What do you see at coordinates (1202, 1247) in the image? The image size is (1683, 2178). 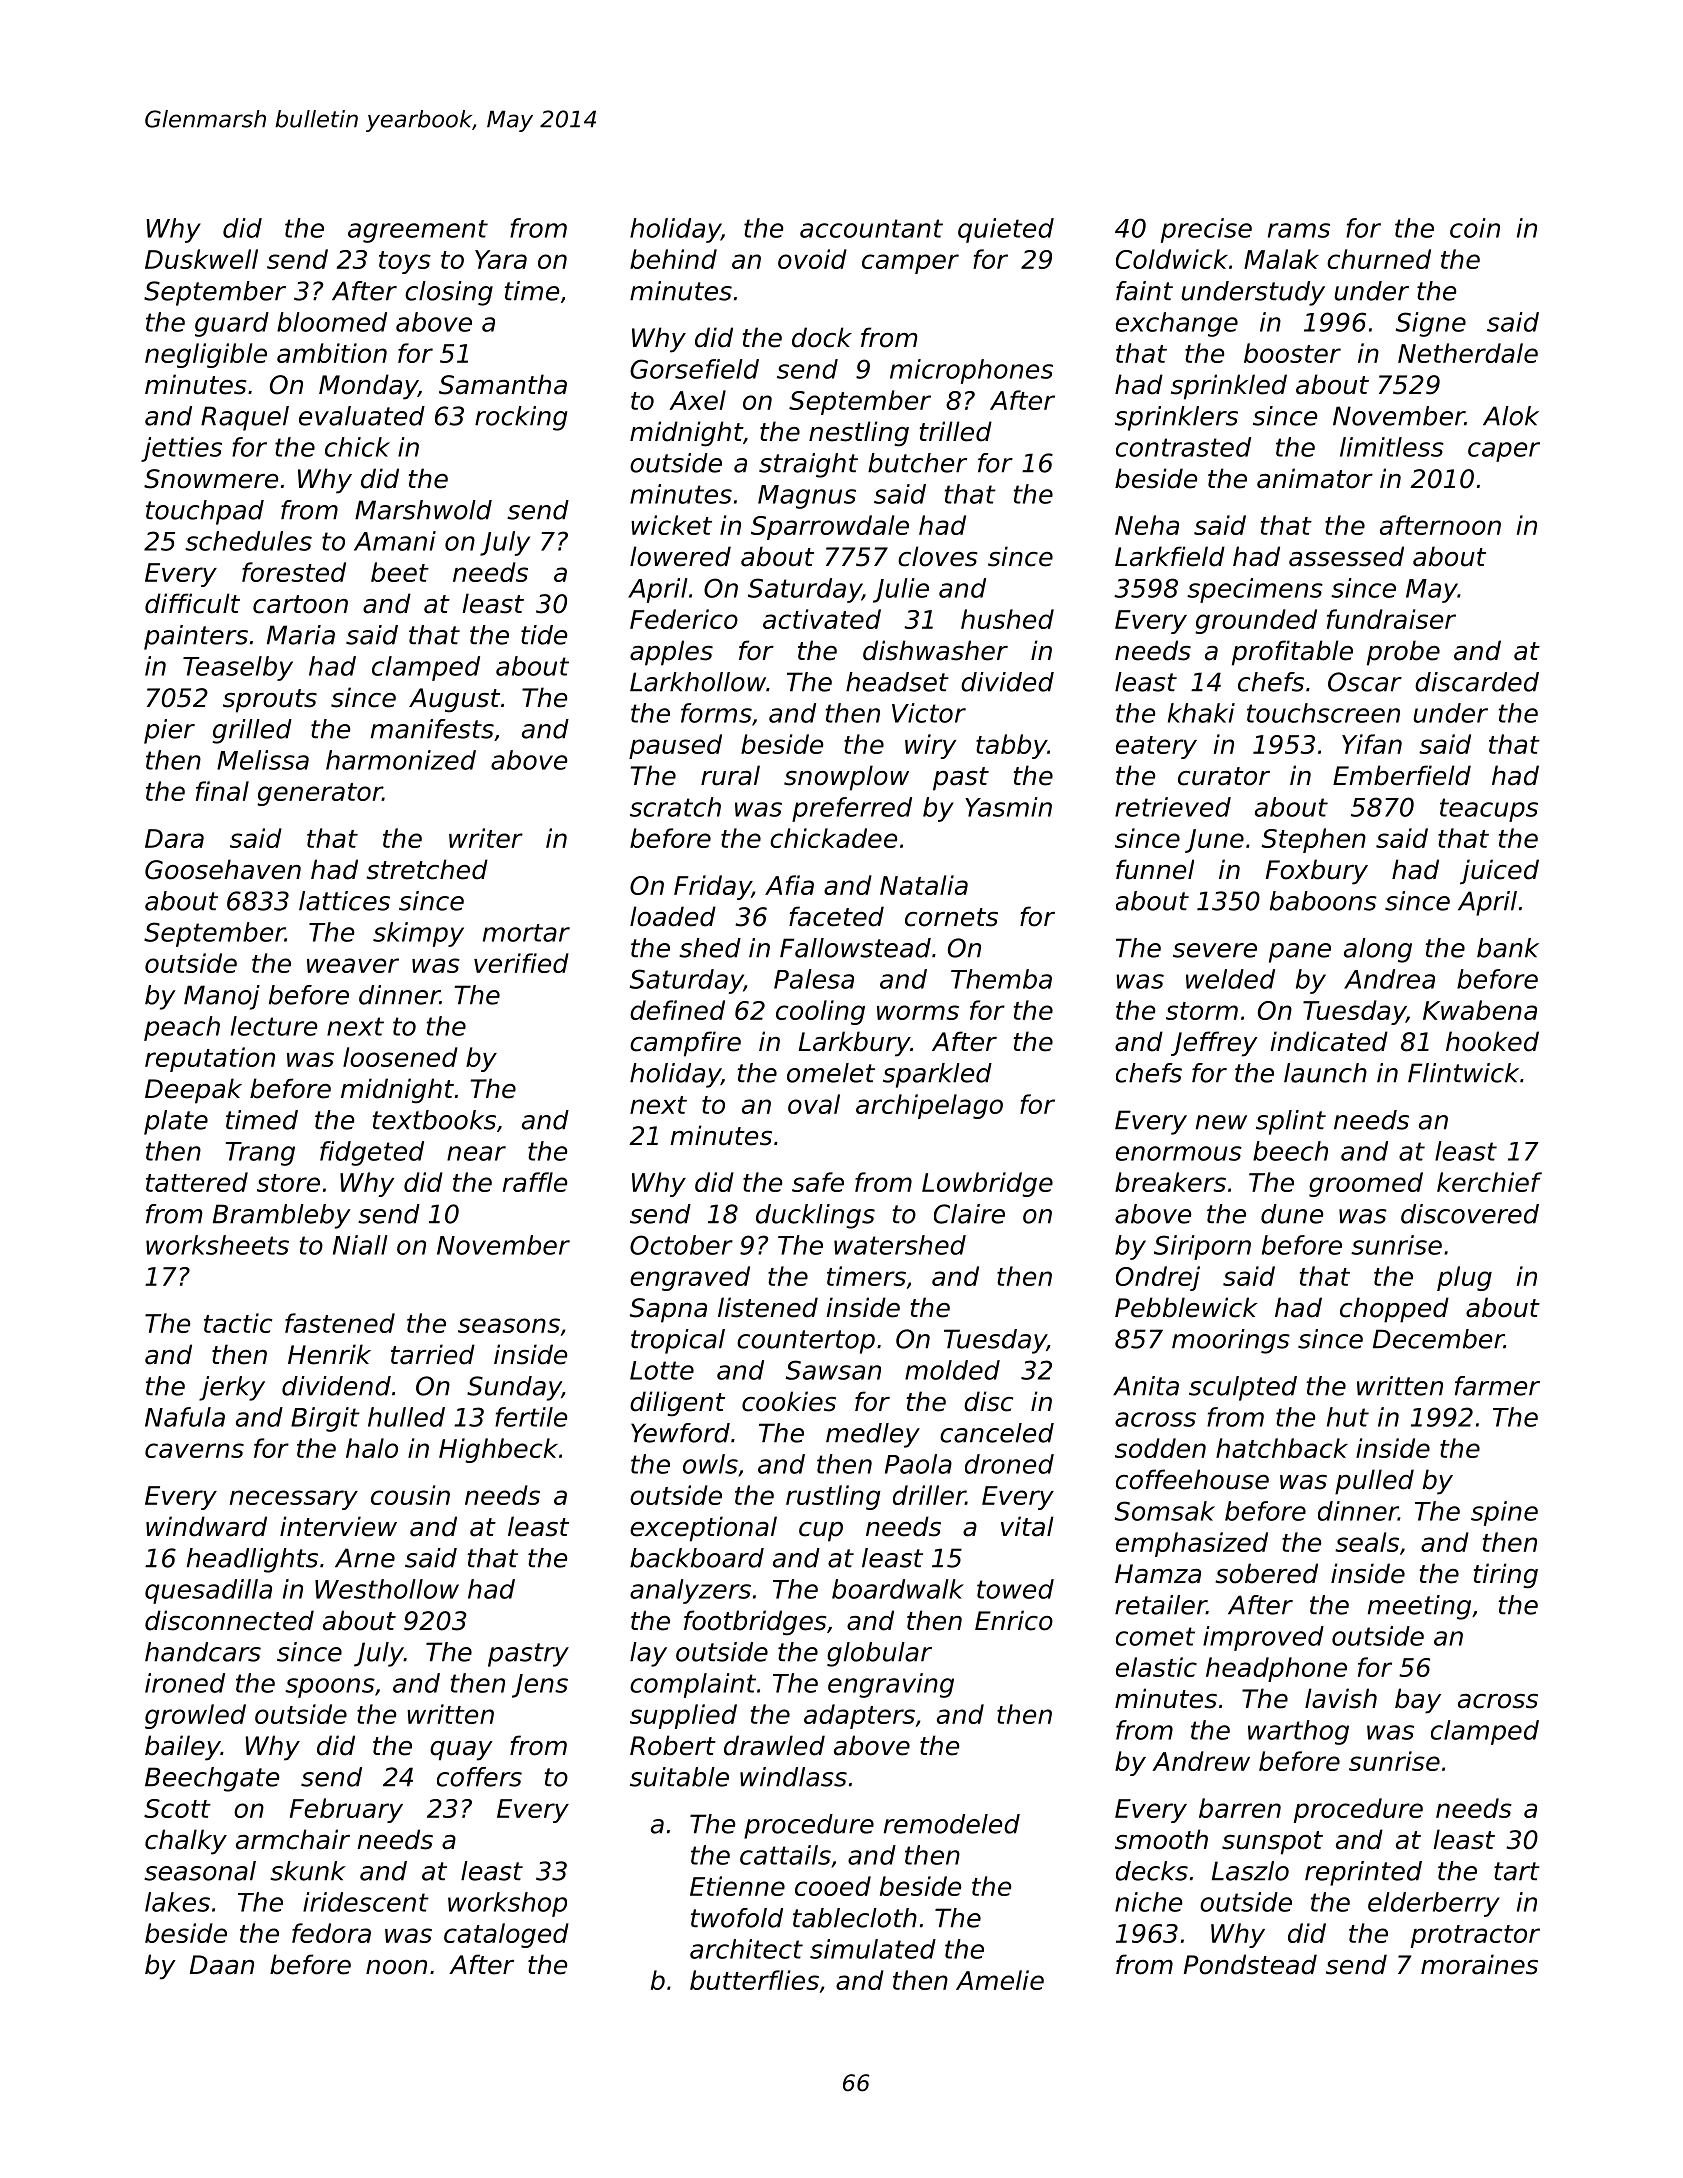 I see `Siriporn` at bounding box center [1202, 1247].
